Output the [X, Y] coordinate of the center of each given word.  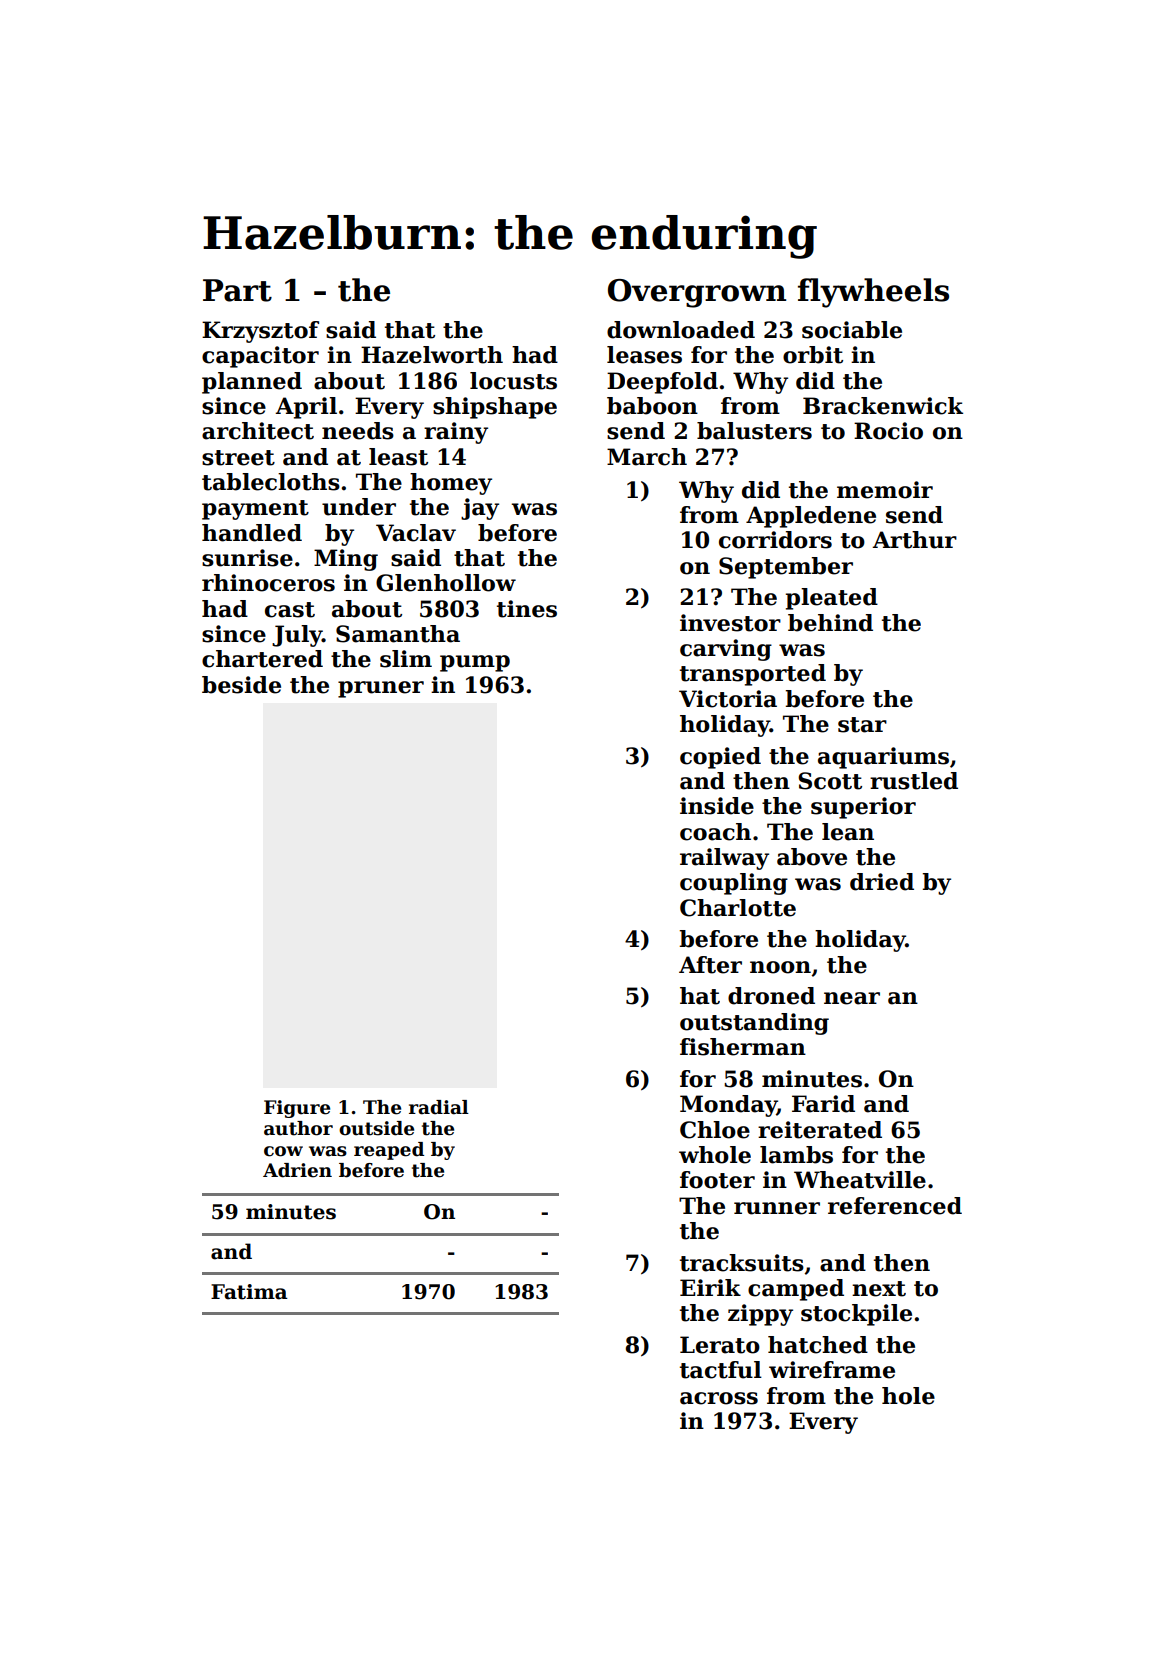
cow [283, 1151]
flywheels [873, 293]
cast [290, 610]
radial [439, 1107]
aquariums [883, 758]
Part [237, 290]
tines [527, 609]
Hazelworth [432, 355]
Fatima [249, 1292]
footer [717, 1180]
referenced [895, 1206]
